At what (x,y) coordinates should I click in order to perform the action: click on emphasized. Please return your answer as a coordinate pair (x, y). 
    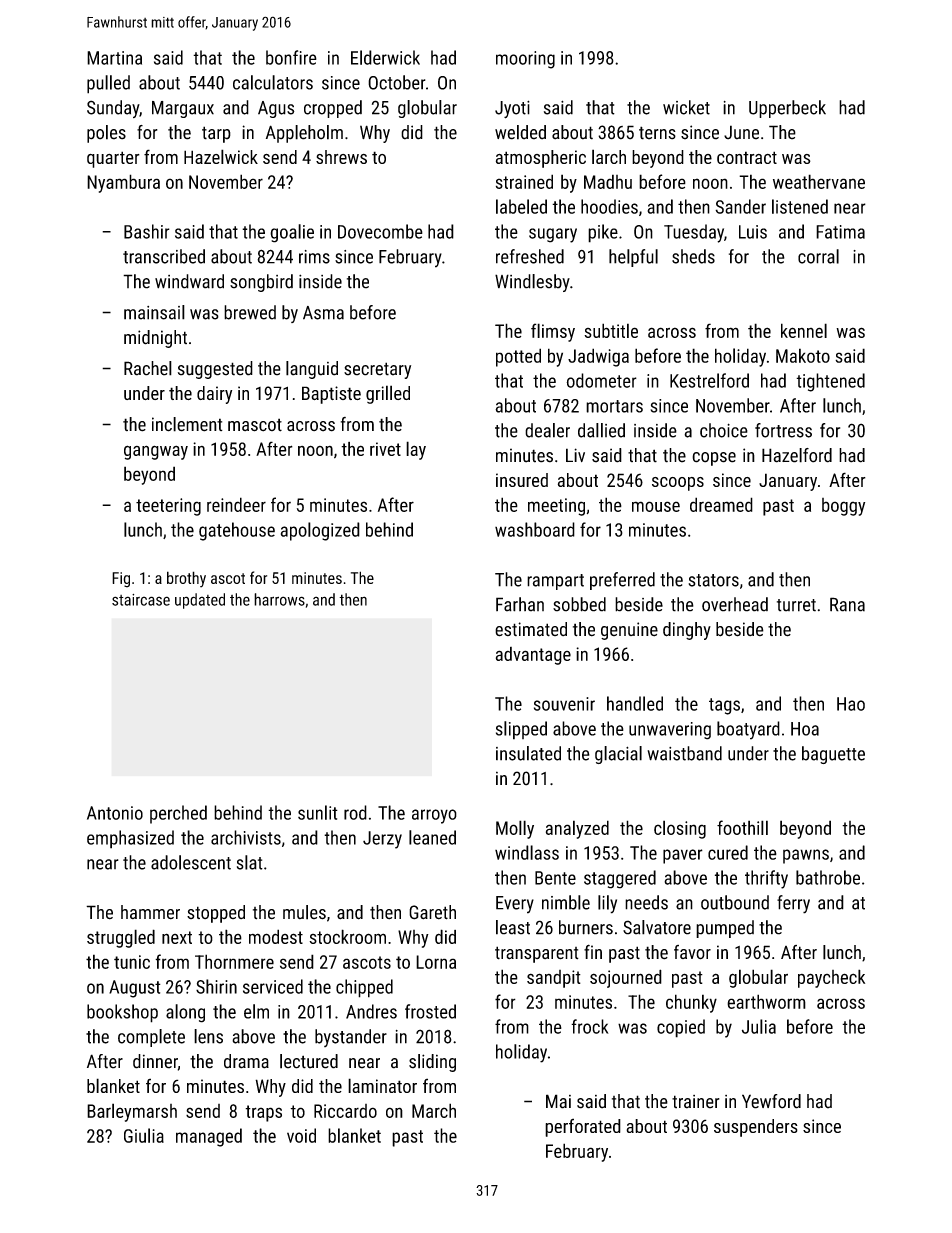
    Looking at the image, I should click on (130, 839).
